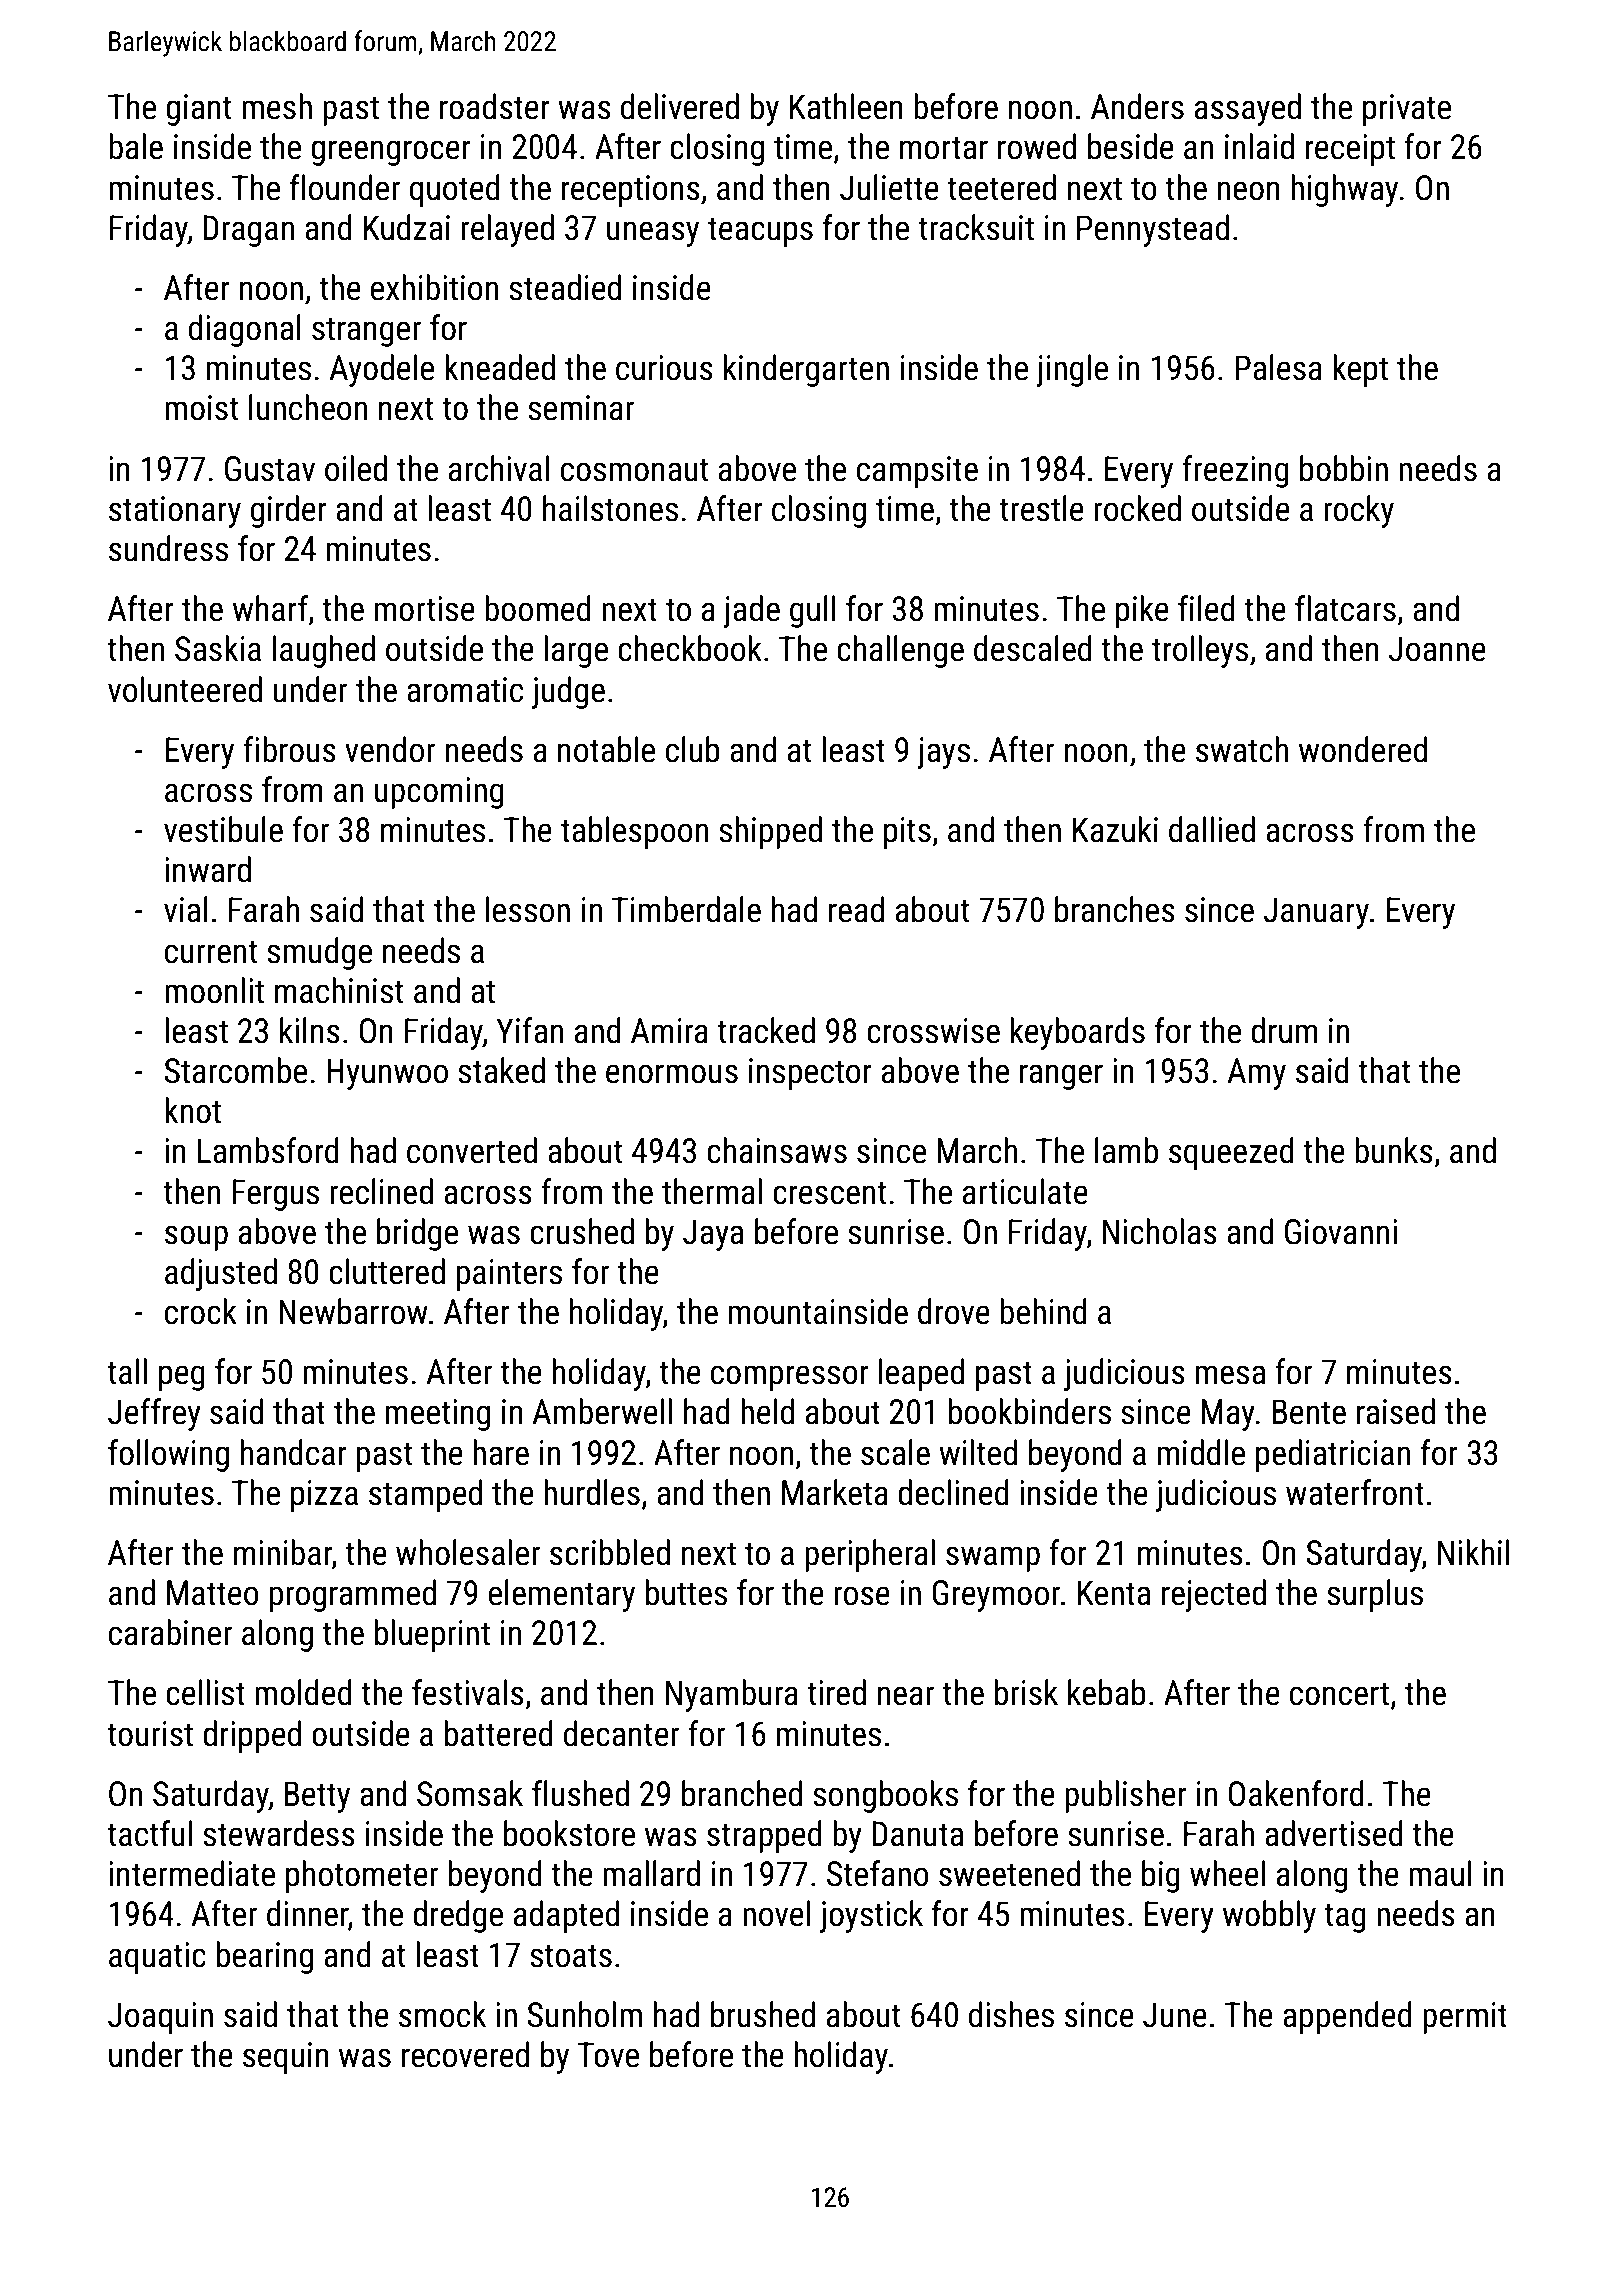  I want to click on photometer, so click(362, 1876).
